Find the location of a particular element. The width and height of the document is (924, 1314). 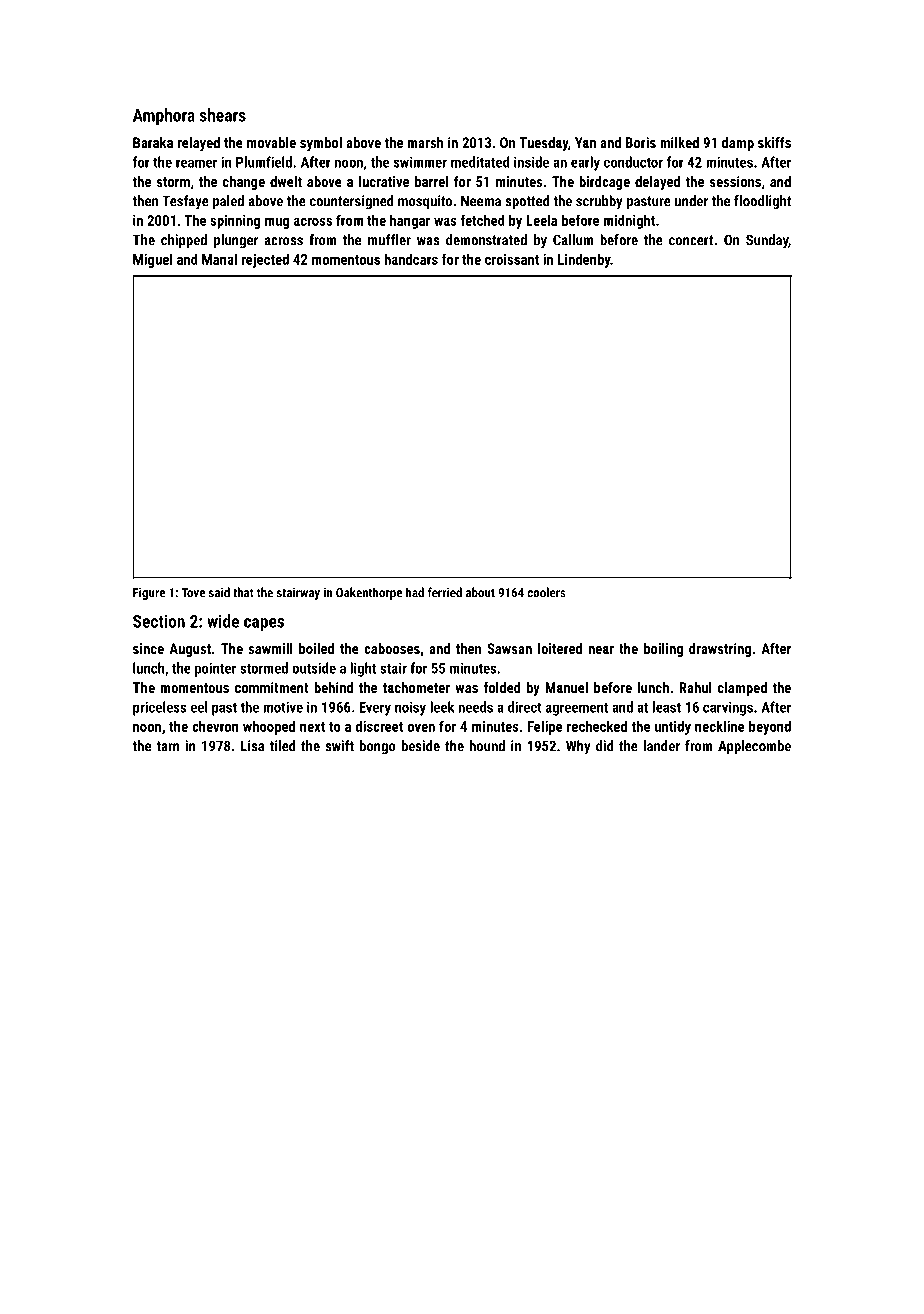

milked is located at coordinates (679, 142).
